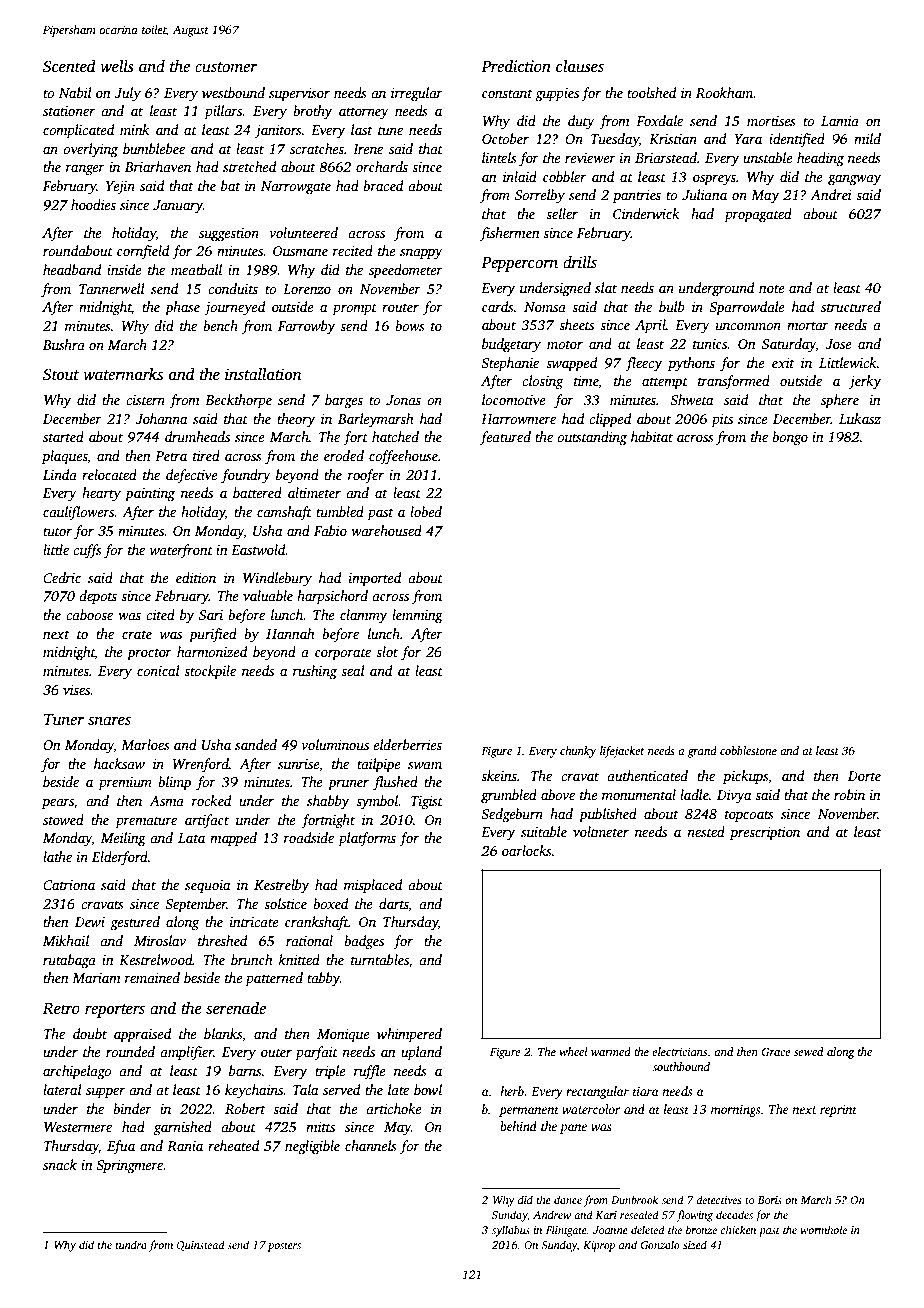  Describe the element at coordinates (201, 1245) in the document. I see `Quinstead` at that location.
